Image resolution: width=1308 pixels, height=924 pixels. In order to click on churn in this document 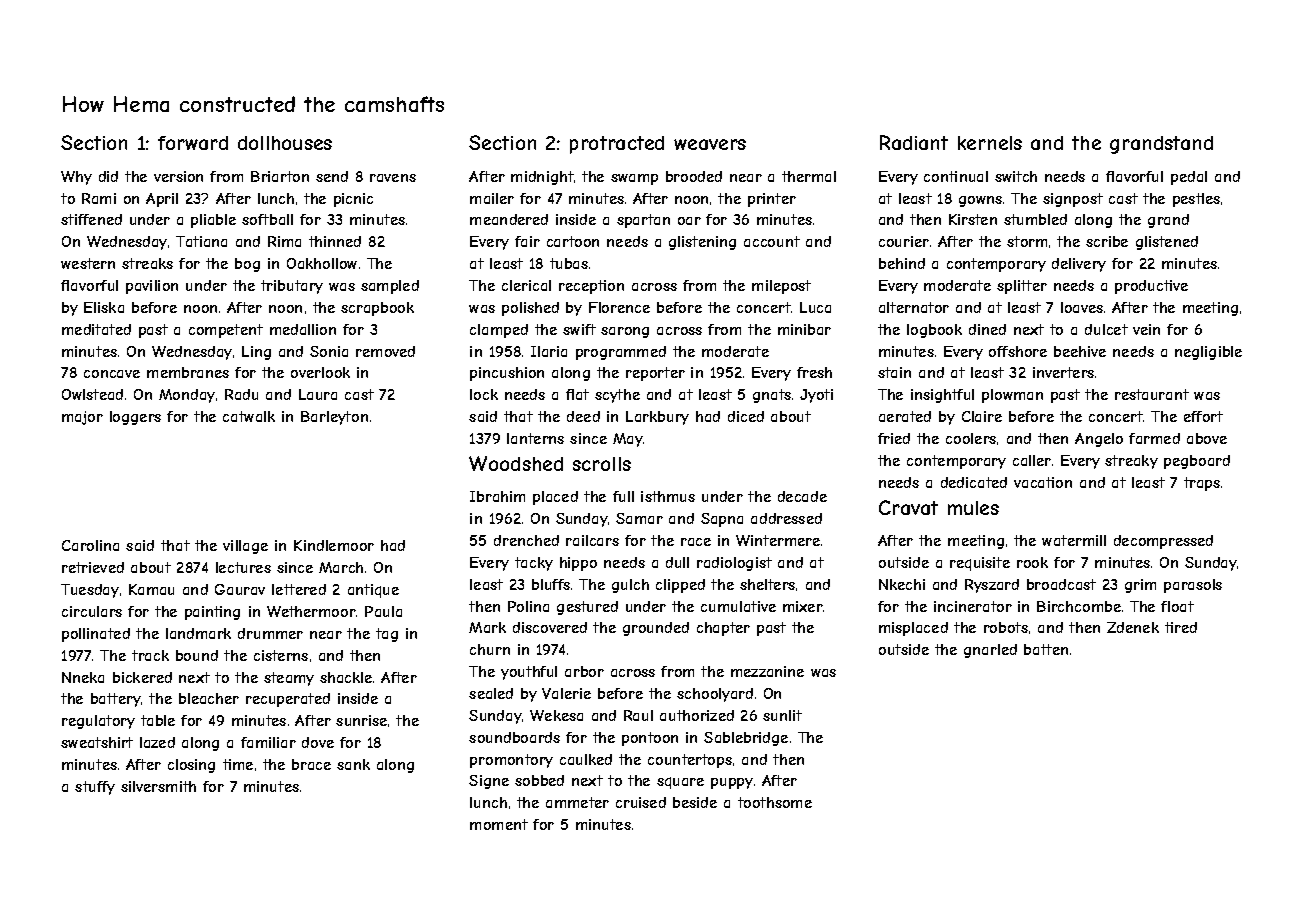, I will do `click(490, 649)`.
